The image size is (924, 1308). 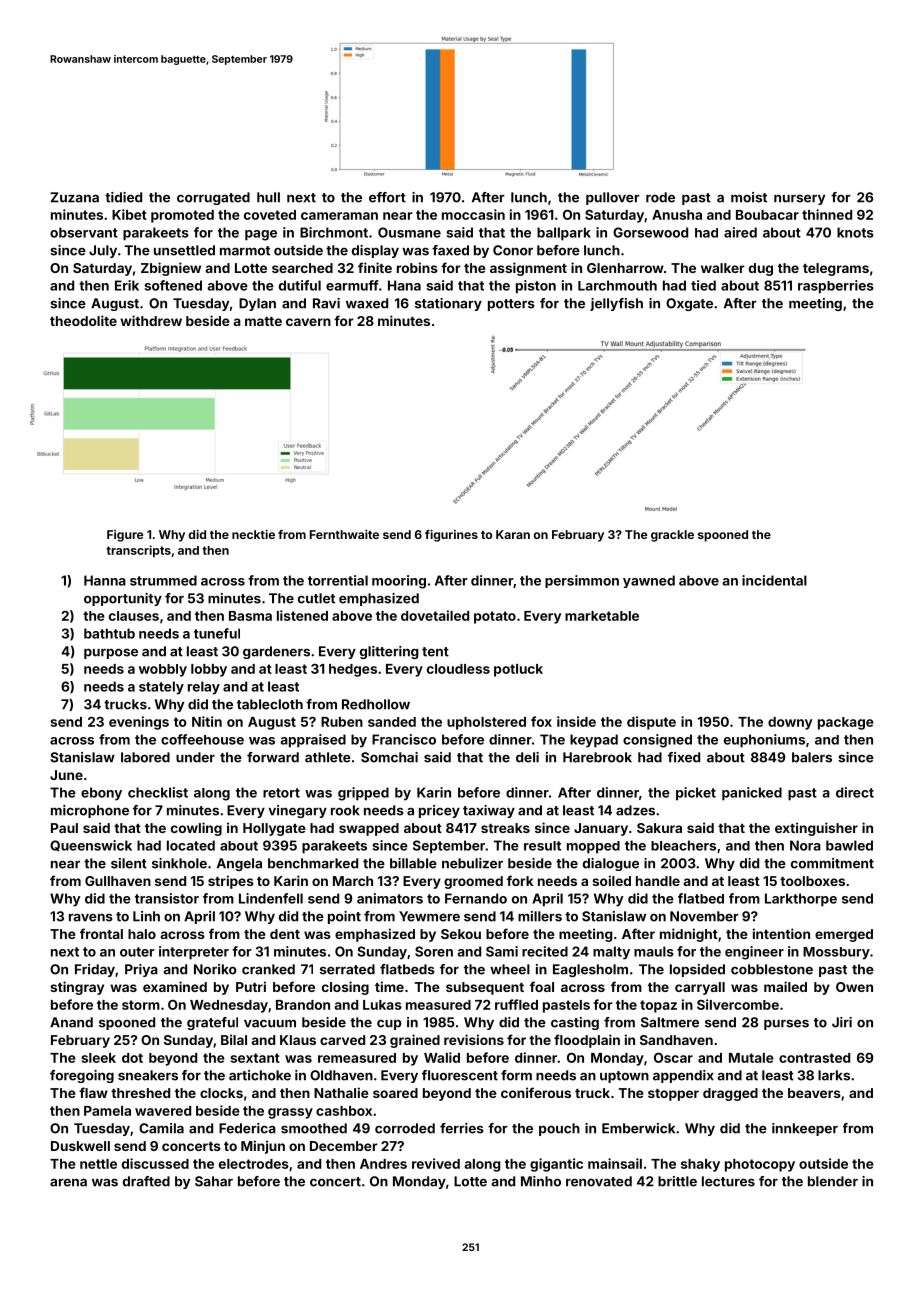 I want to click on yawned, so click(x=649, y=581).
